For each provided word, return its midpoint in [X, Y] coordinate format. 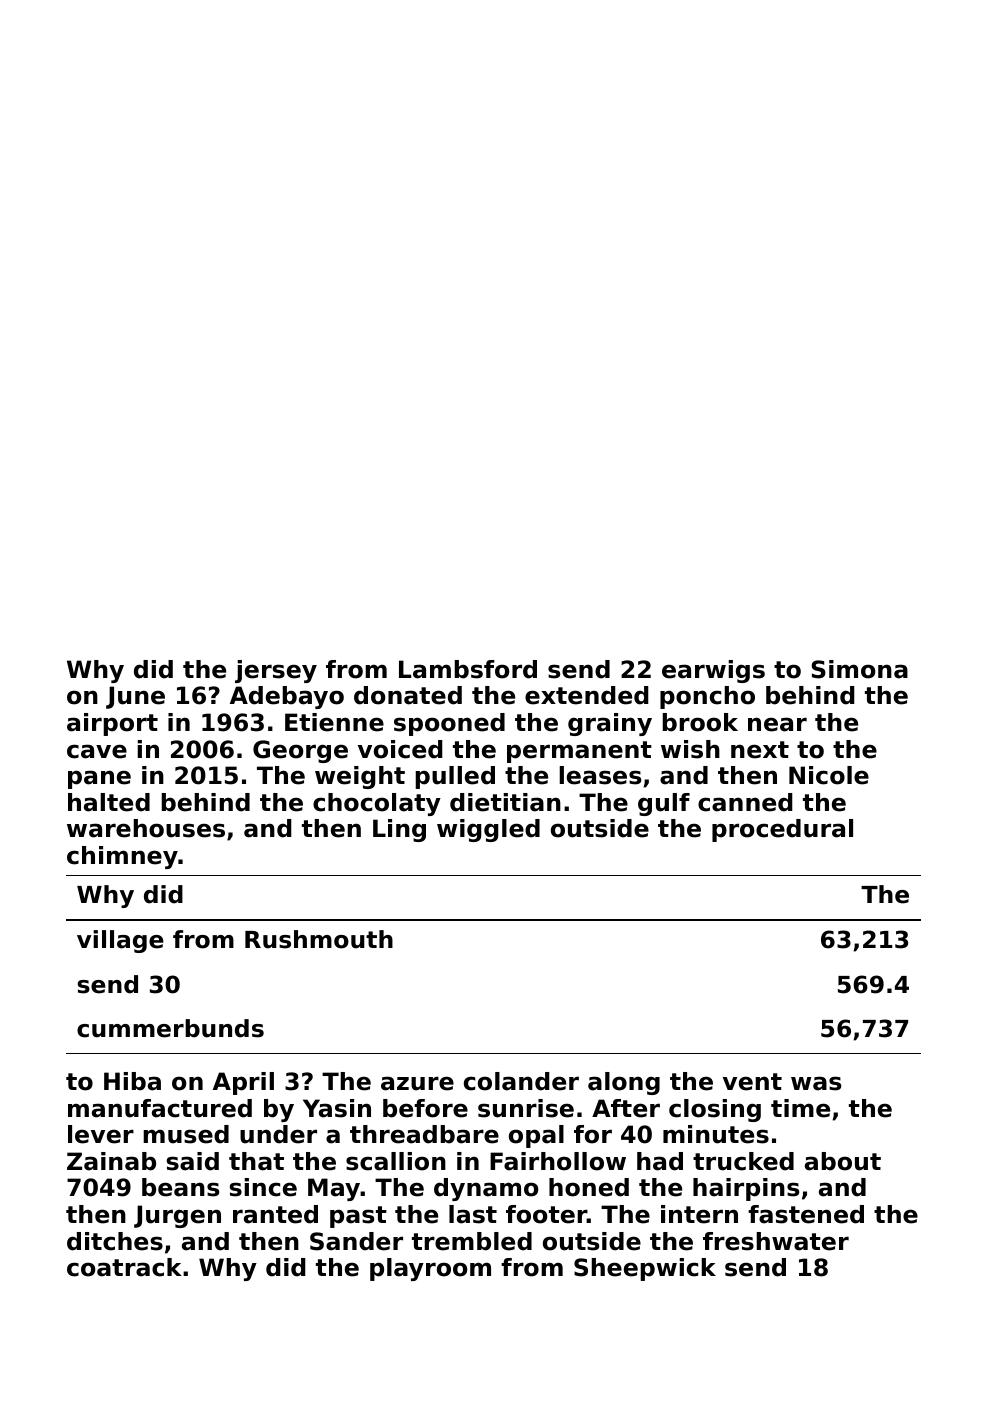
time [800, 1108]
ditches [115, 1241]
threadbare [424, 1134]
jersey [276, 671]
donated [408, 695]
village [120, 941]
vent [752, 1082]
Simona [859, 669]
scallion [396, 1161]
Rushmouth [319, 939]
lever [101, 1134]
